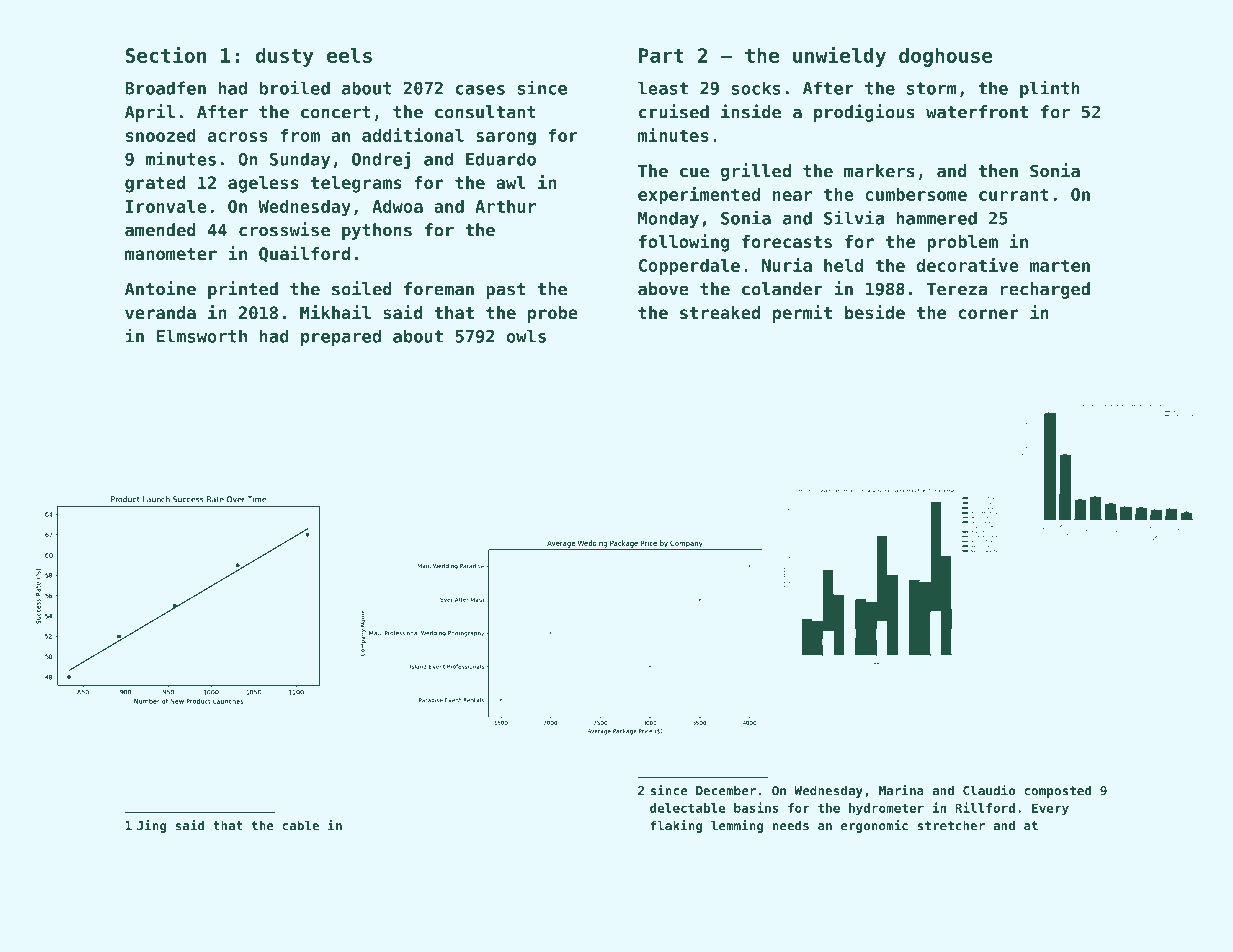  I want to click on problem, so click(962, 243).
